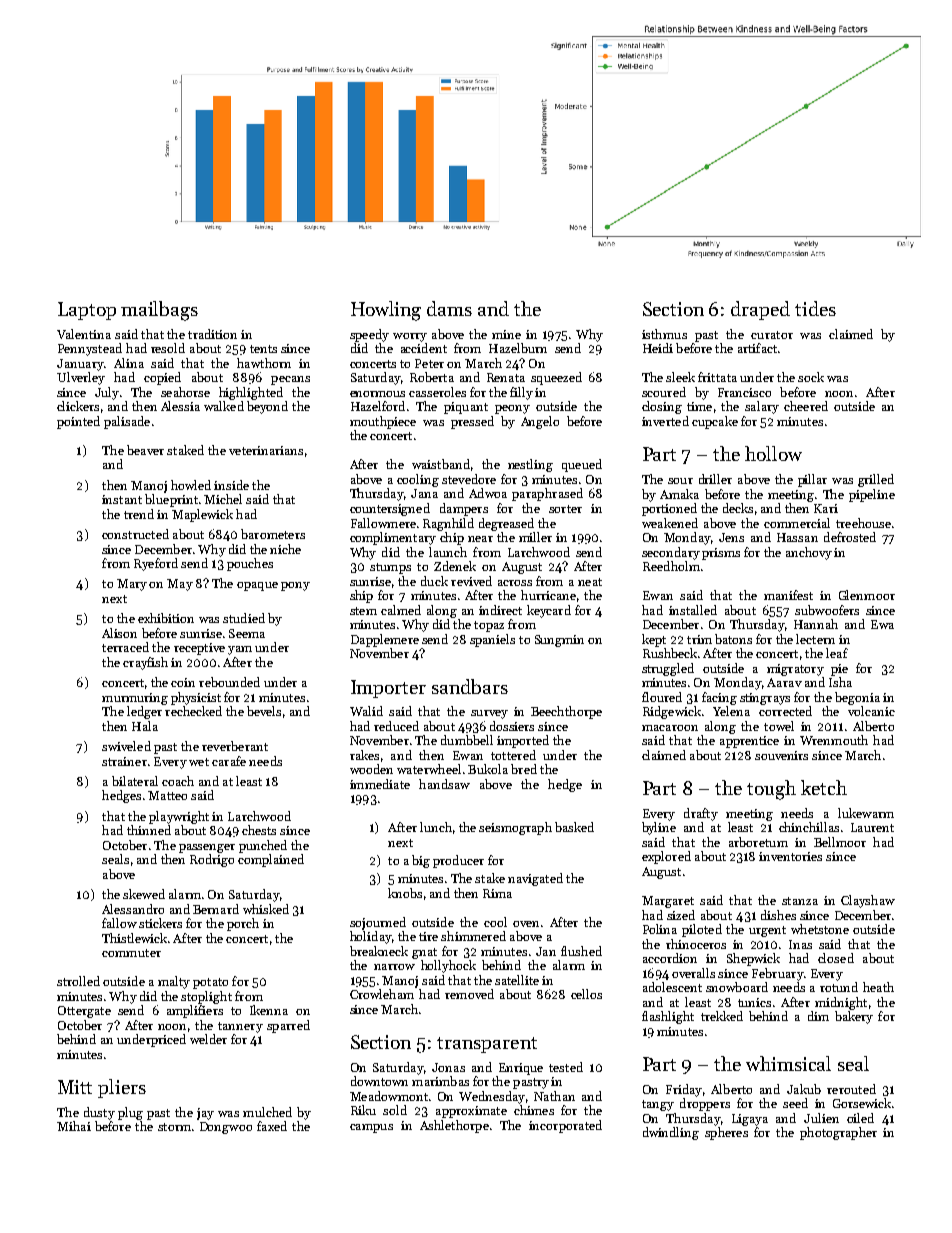 The height and width of the document is (1233, 952). What do you see at coordinates (705, 1104) in the document?
I see `droppers` at bounding box center [705, 1104].
